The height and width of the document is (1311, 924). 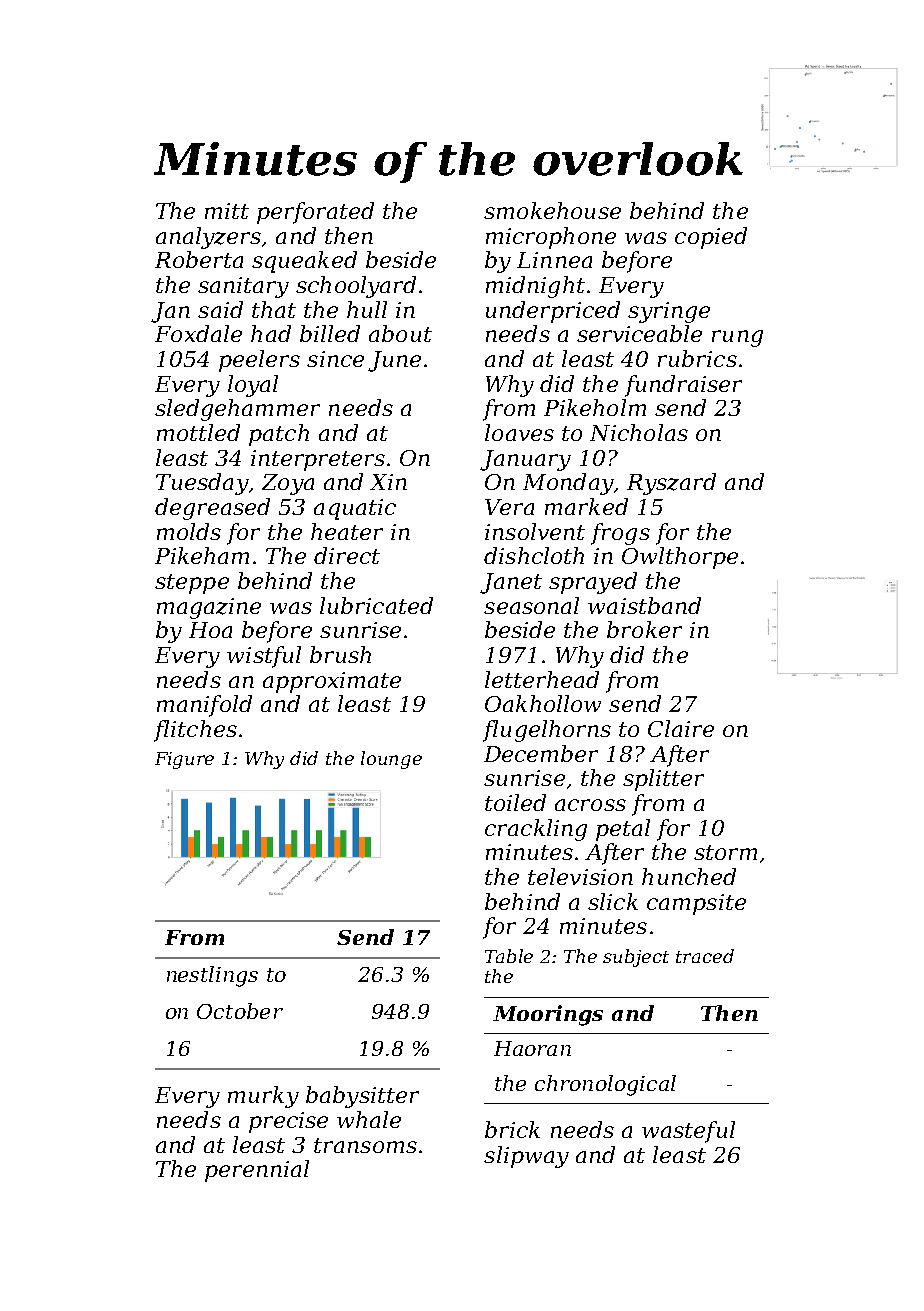 I want to click on Janet, so click(x=511, y=583).
